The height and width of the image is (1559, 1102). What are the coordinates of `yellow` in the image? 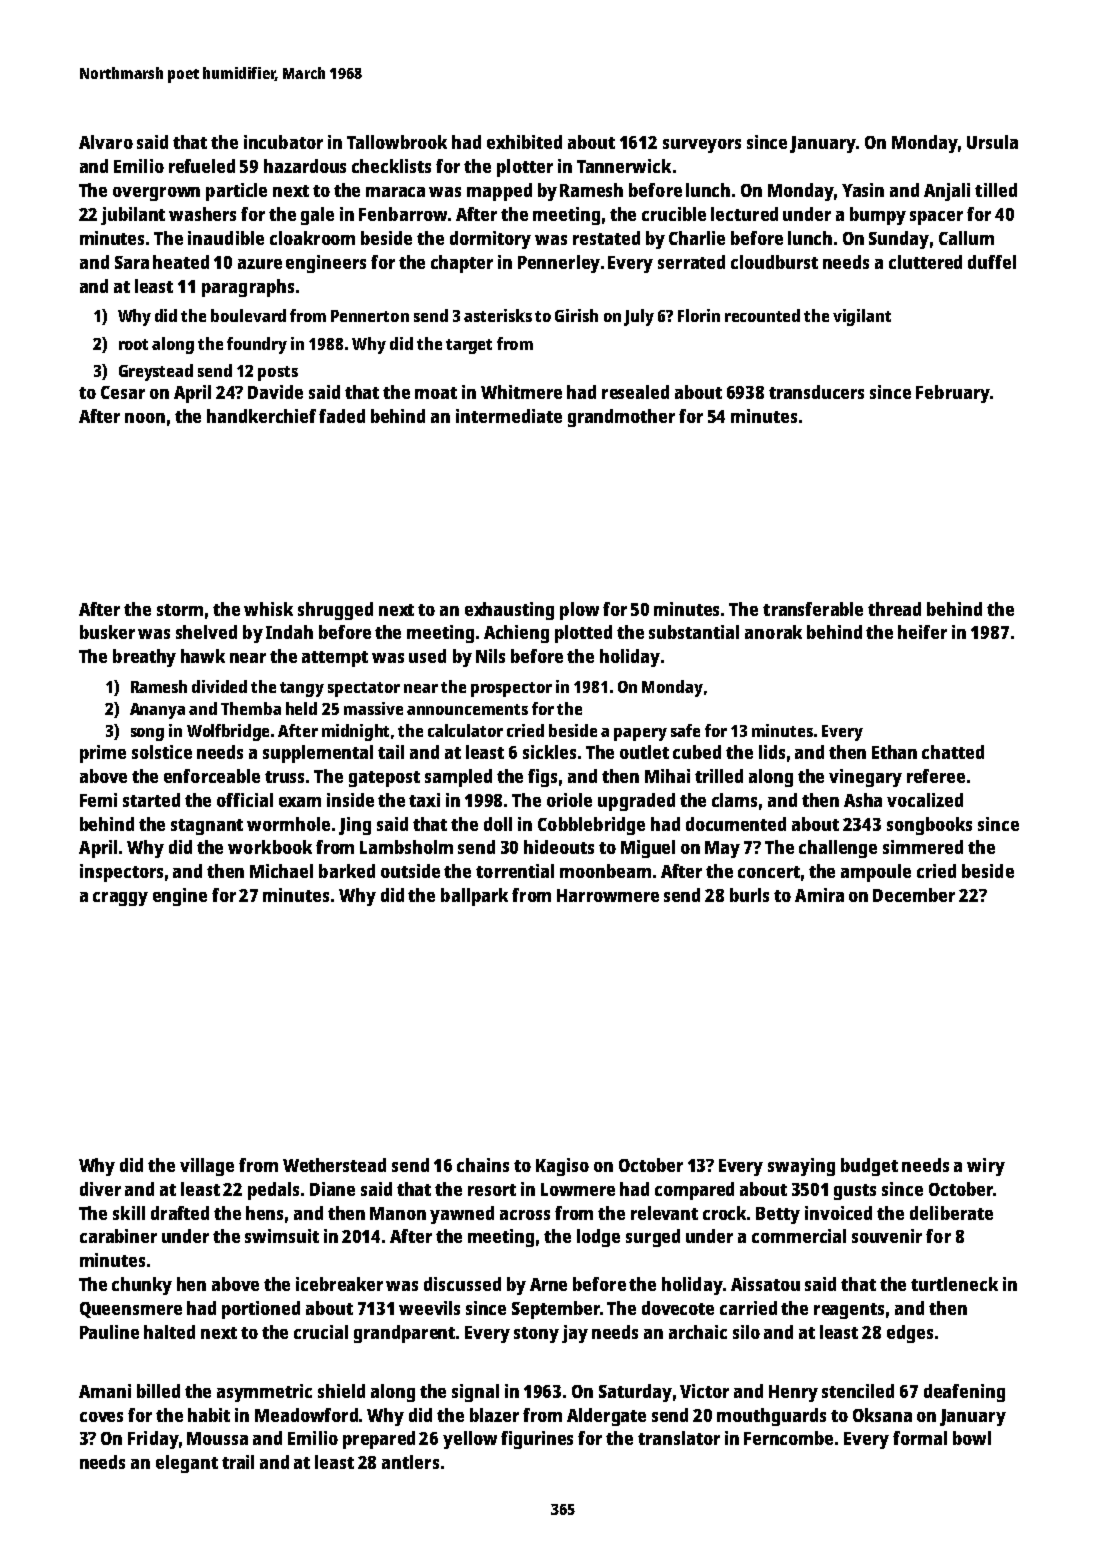 It's located at (470, 1440).
